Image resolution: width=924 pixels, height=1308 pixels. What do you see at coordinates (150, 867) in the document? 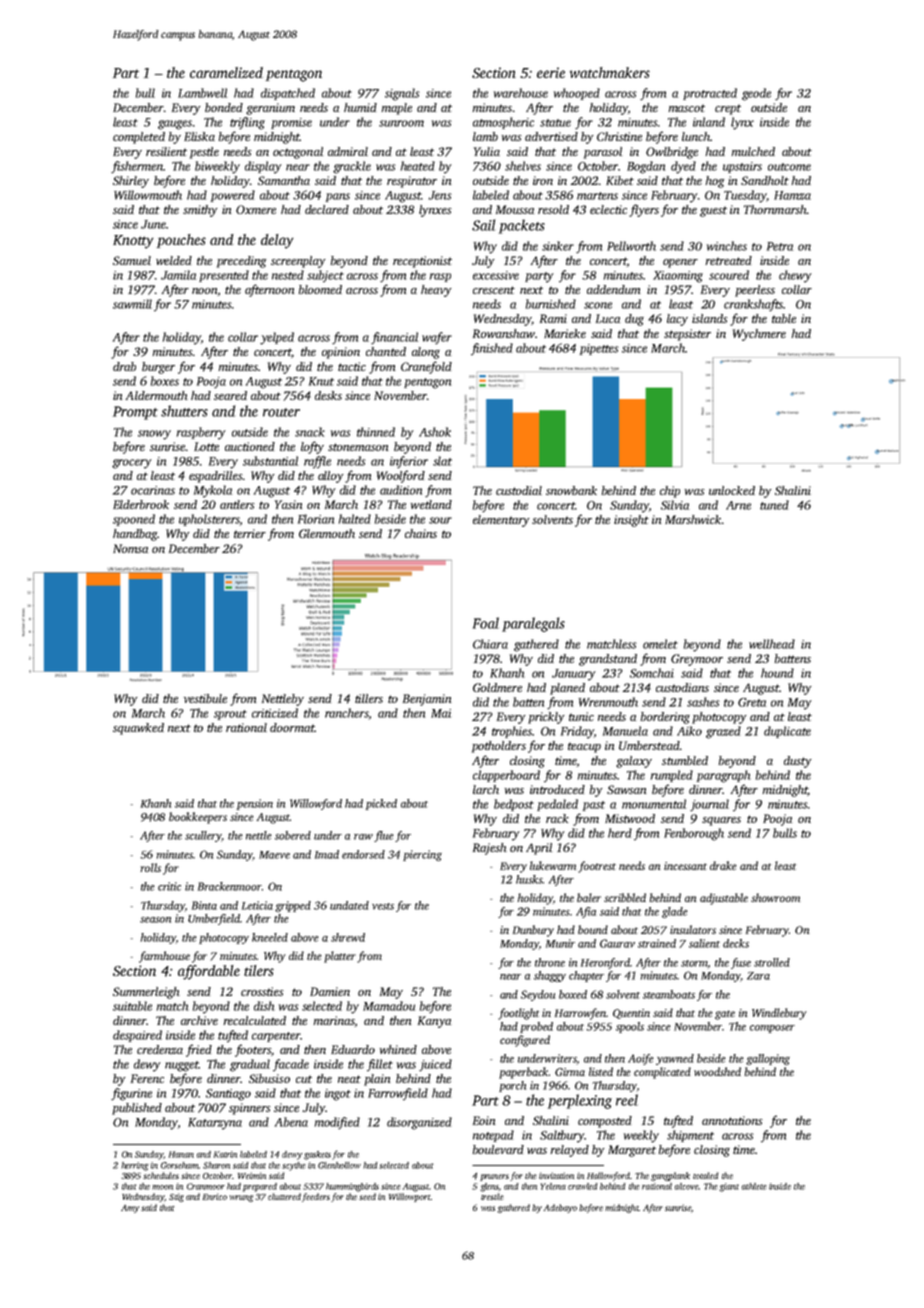
I see `rolls` at bounding box center [150, 867].
